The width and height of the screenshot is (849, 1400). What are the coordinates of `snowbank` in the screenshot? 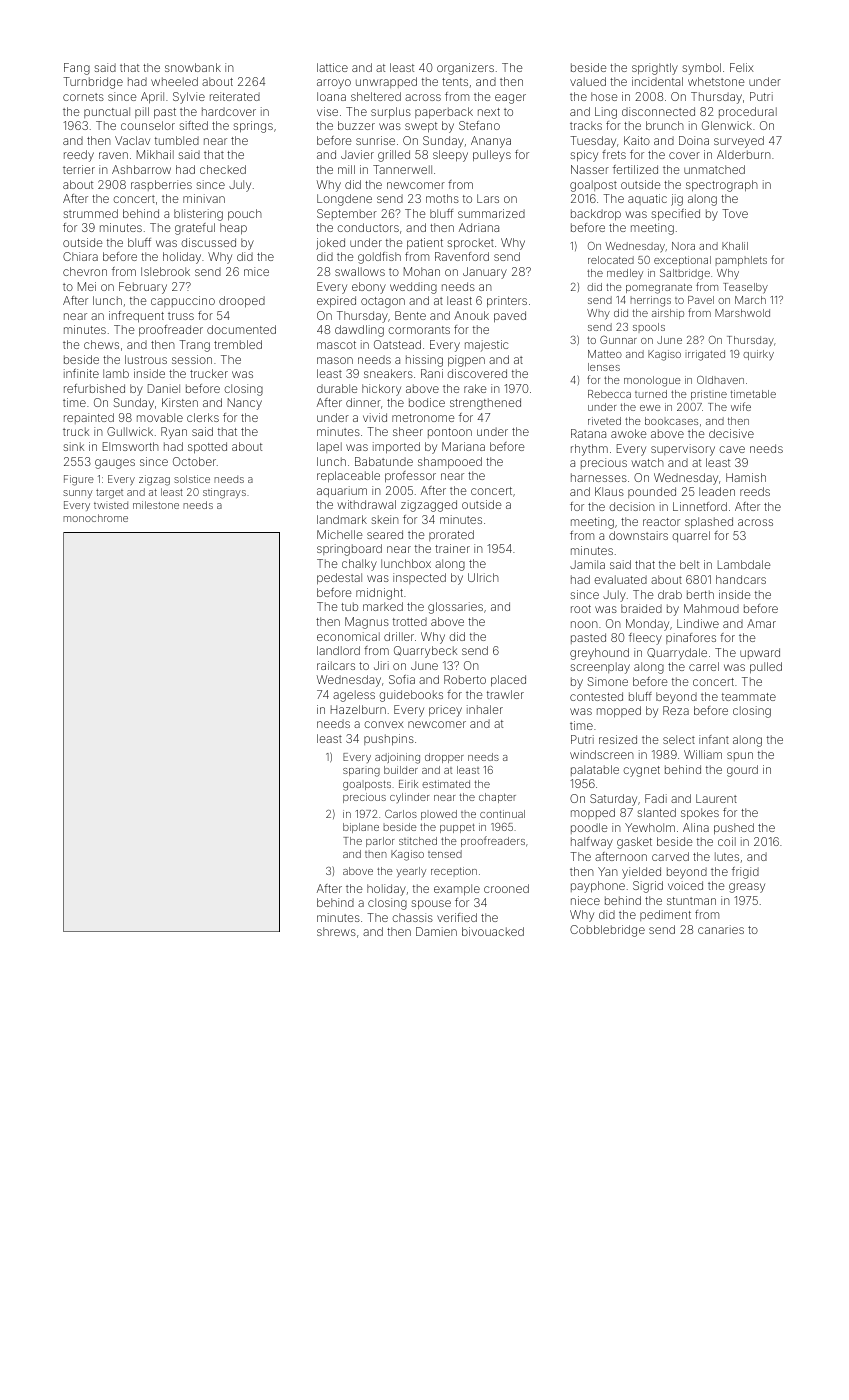 It's located at (193, 67).
